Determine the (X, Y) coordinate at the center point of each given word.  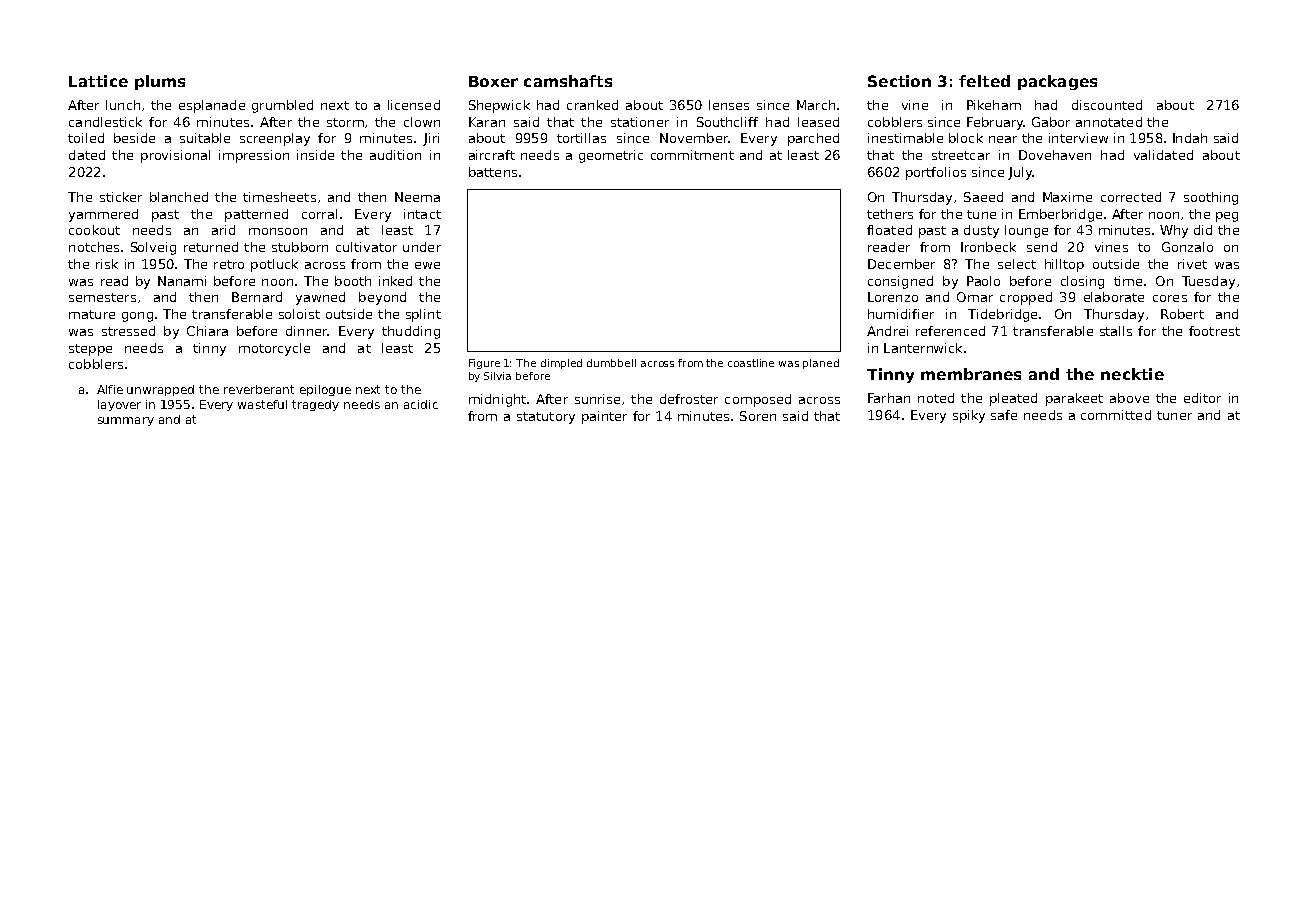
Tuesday (1208, 282)
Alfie (110, 389)
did (1203, 230)
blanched (179, 197)
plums (160, 82)
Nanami (182, 281)
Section (899, 81)
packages (1057, 82)
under (422, 247)
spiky (969, 416)
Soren (758, 416)
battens (493, 172)
